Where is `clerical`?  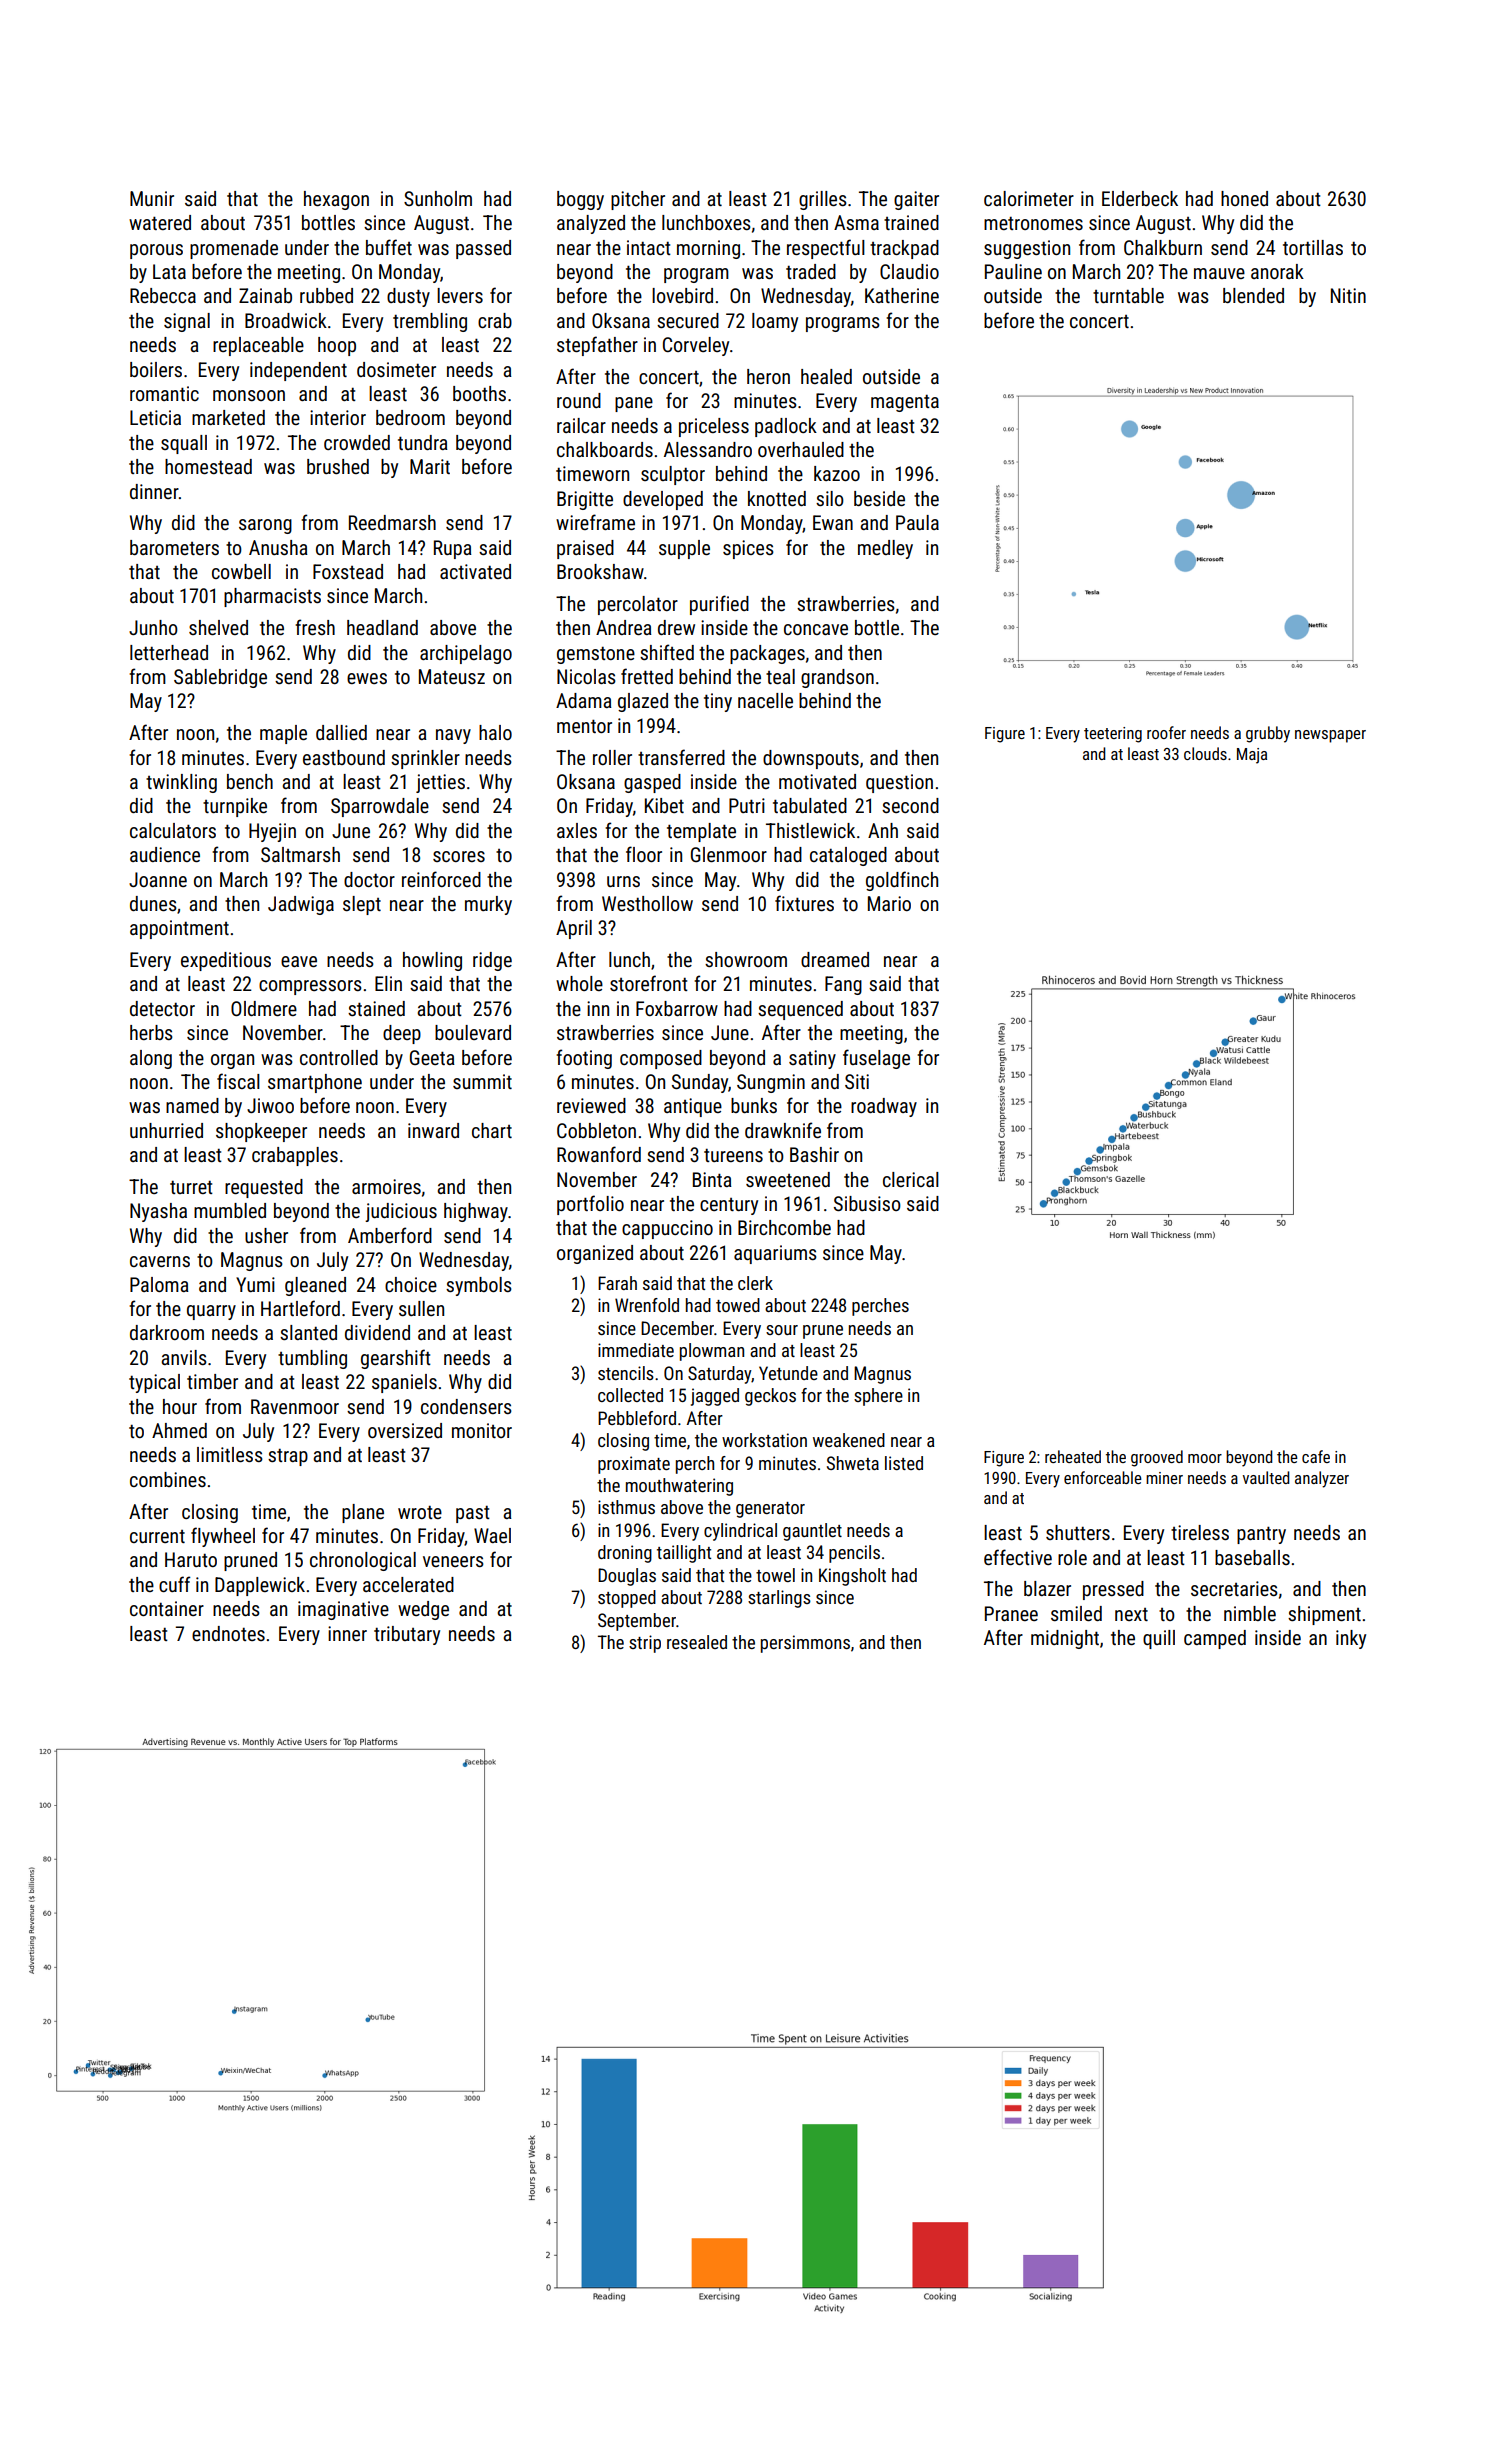 clerical is located at coordinates (911, 1179).
